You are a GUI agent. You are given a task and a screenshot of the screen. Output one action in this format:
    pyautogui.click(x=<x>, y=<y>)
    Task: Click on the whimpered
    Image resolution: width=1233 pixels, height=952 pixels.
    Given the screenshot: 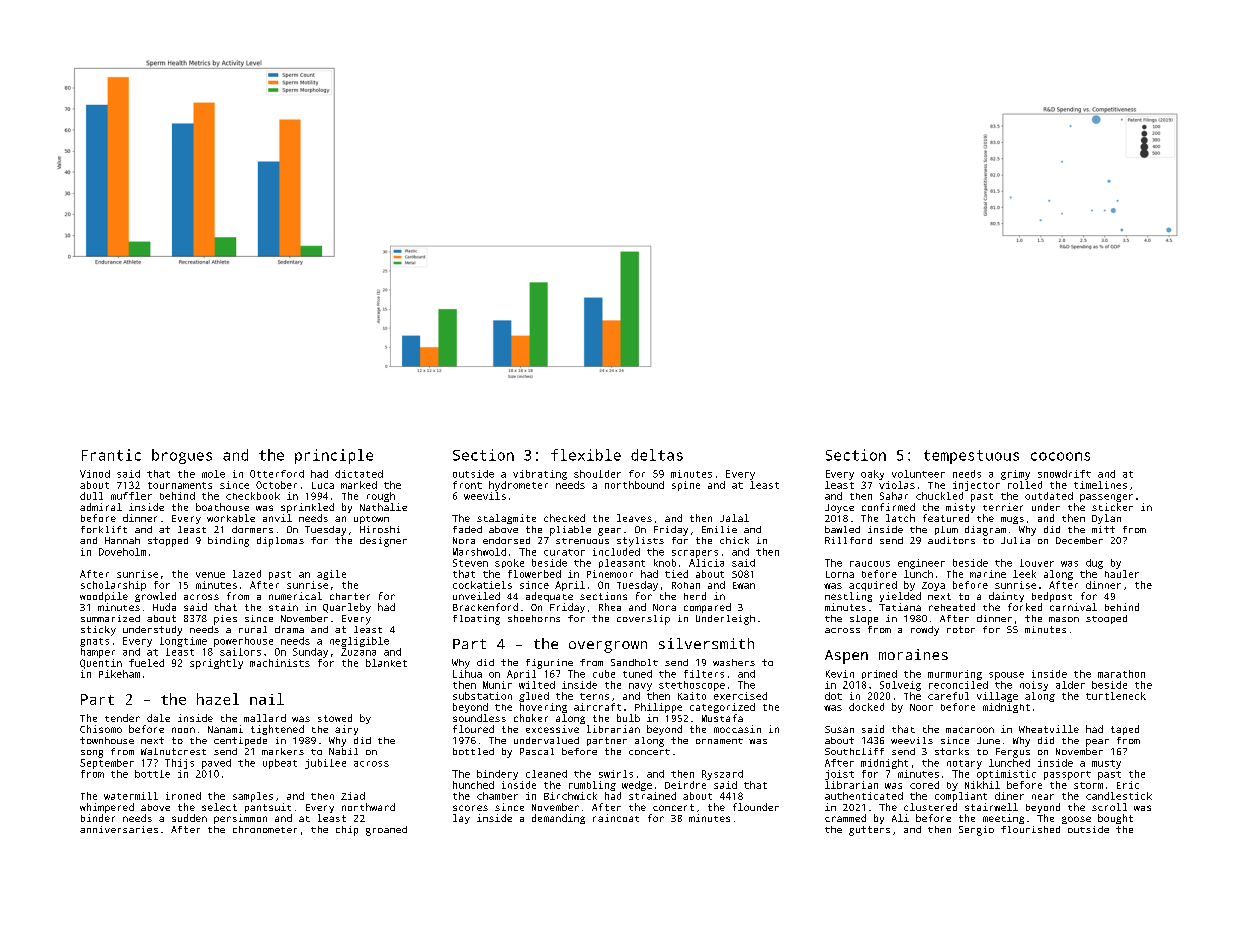 What is the action you would take?
    pyautogui.click(x=107, y=808)
